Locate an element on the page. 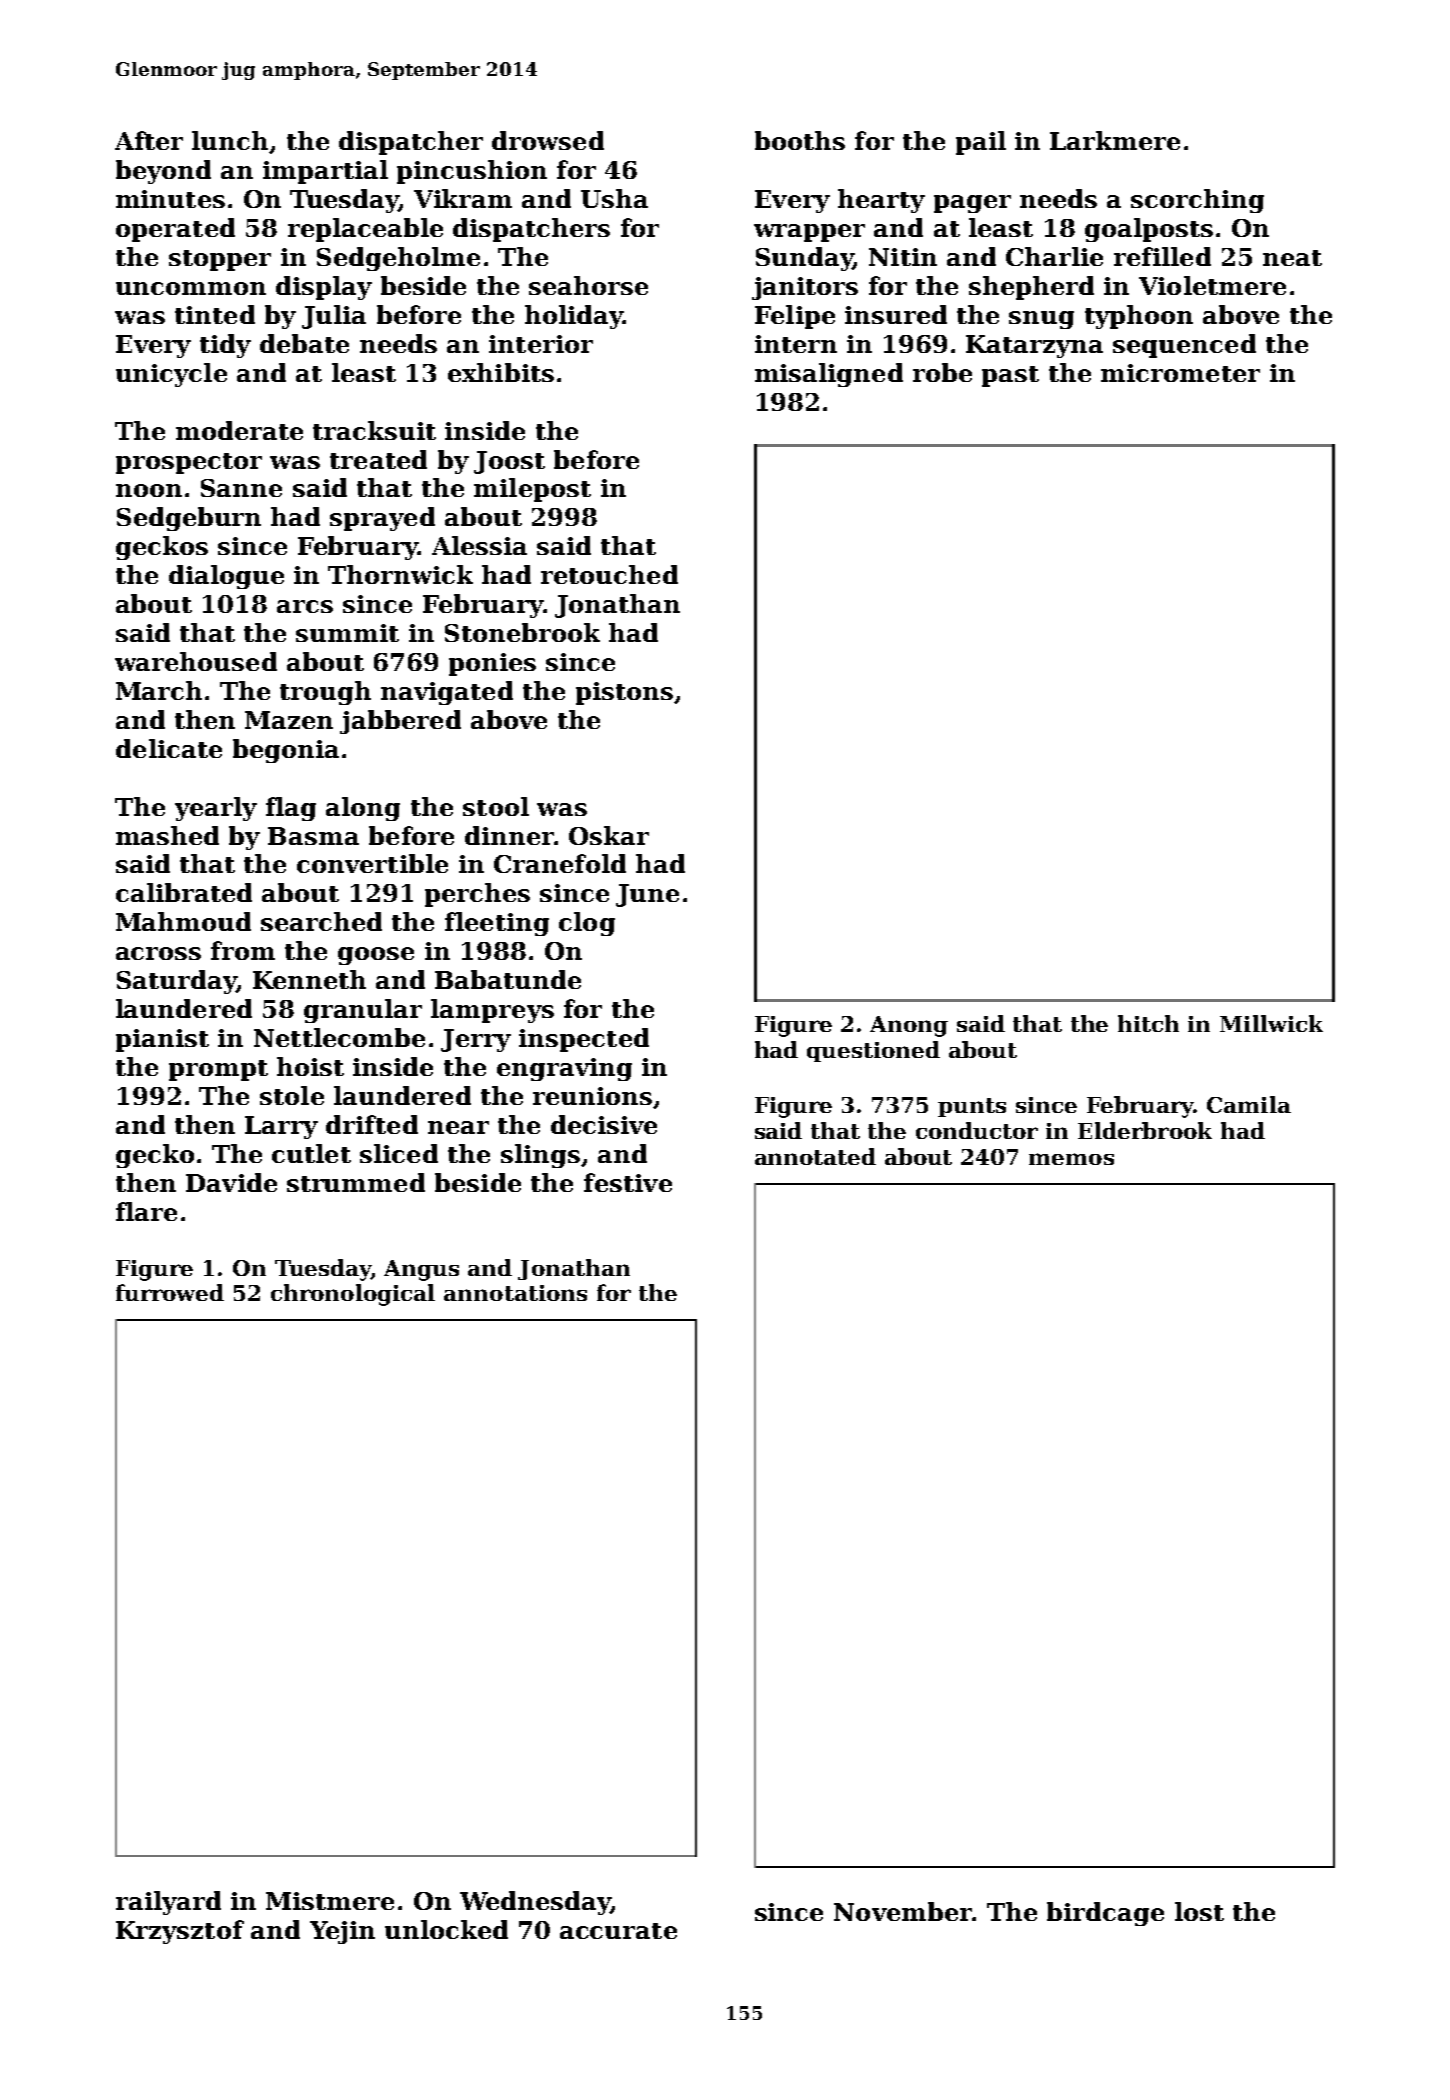 This document has width=1450, height=2100. After is located at coordinates (149, 140).
